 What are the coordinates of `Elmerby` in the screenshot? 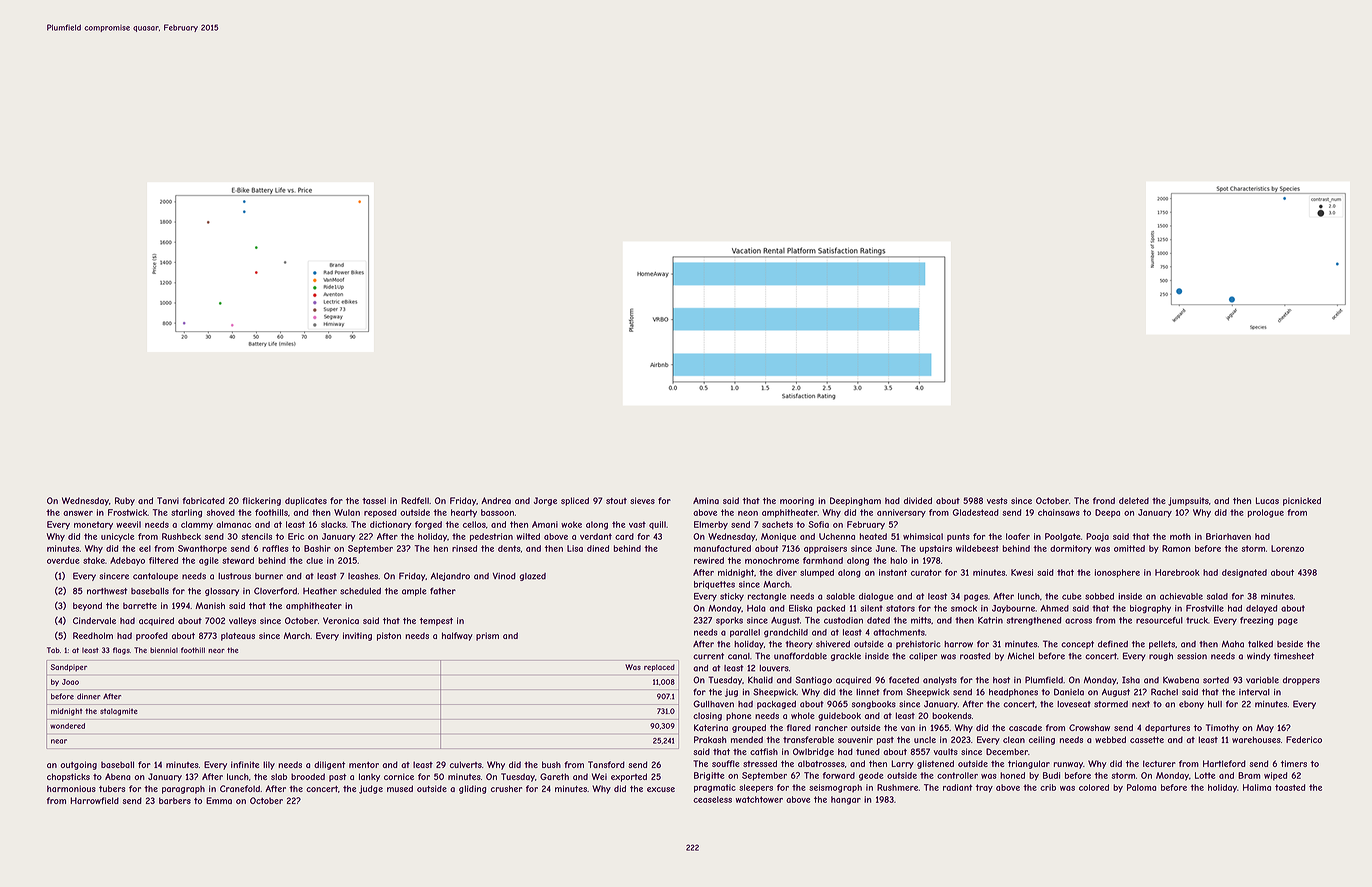 It's located at (711, 525).
